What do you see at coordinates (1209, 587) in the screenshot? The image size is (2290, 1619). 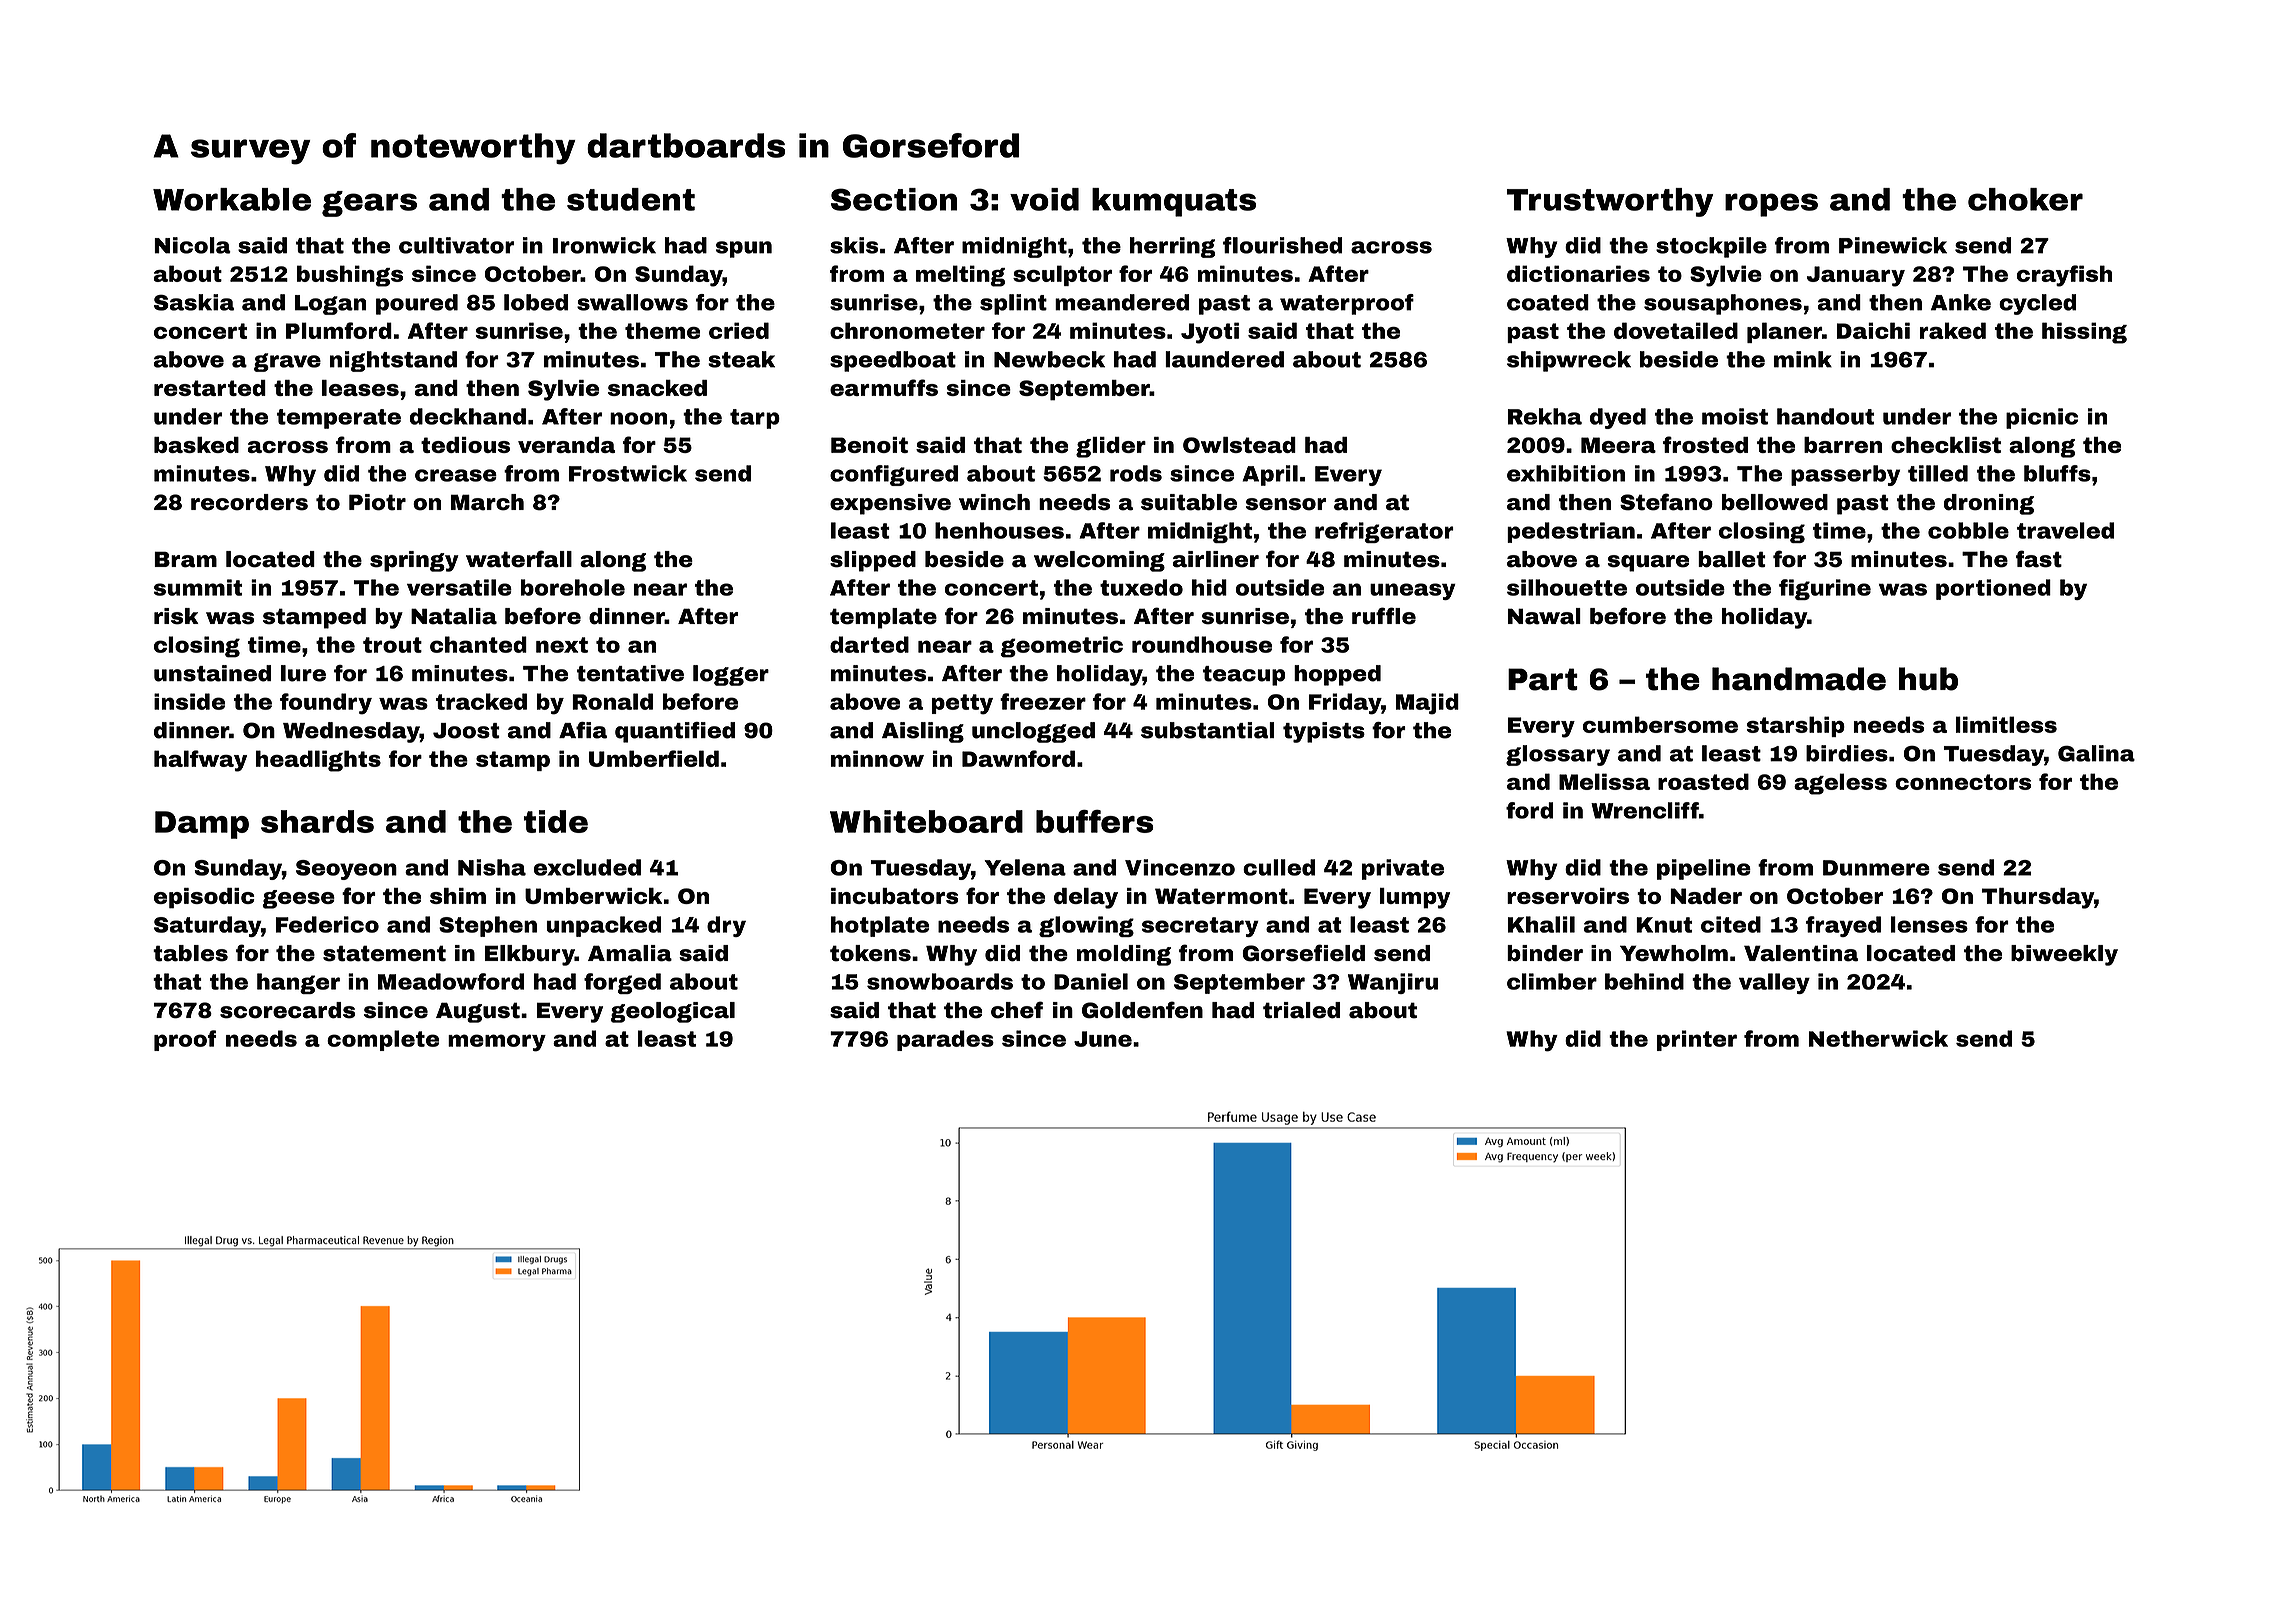 I see `hid` at bounding box center [1209, 587].
